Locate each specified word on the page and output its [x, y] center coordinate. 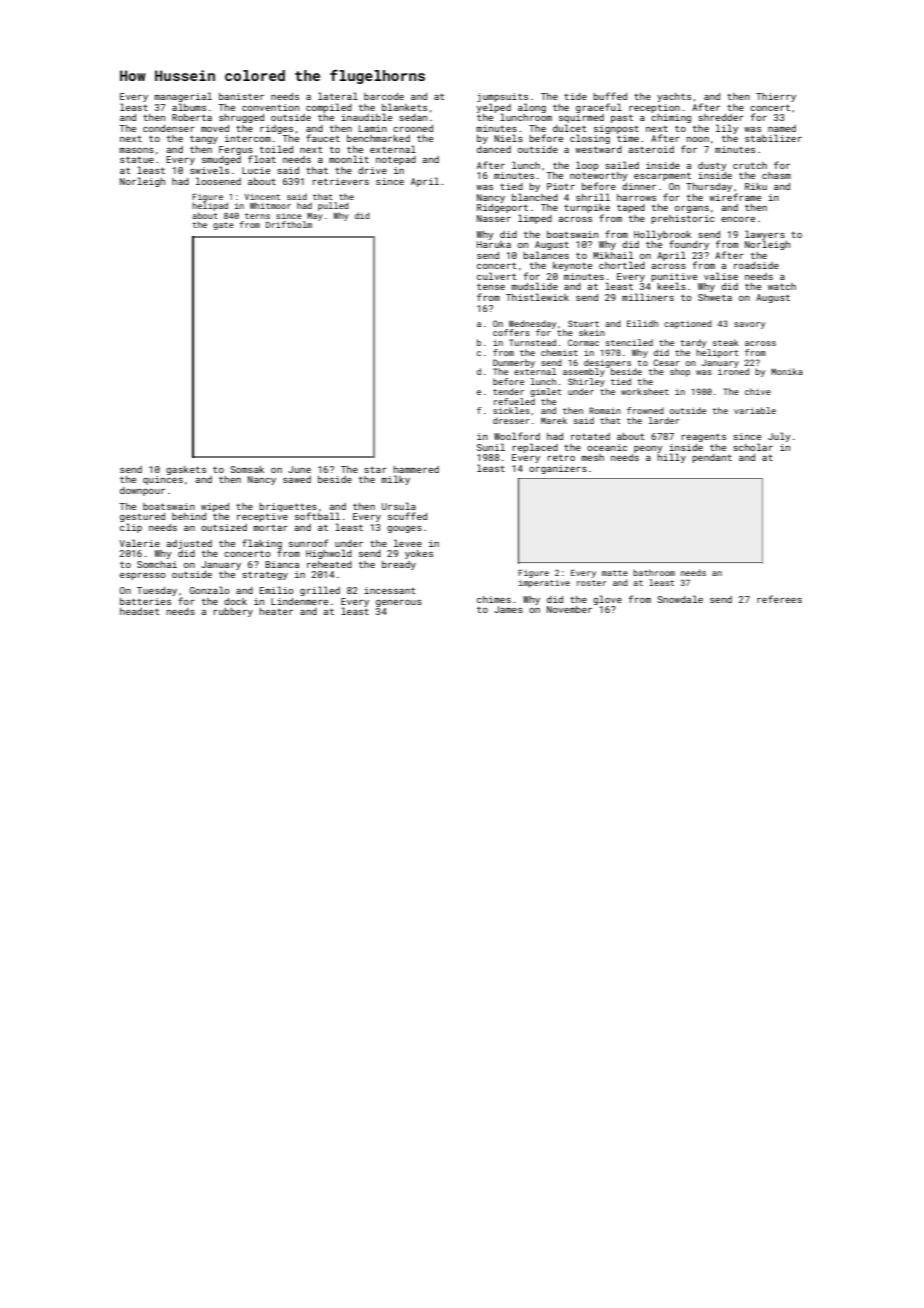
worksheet [645, 391]
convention [270, 107]
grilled [320, 591]
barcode [384, 96]
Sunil [491, 447]
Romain [605, 410]
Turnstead [532, 342]
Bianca [282, 564]
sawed [297, 479]
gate [223, 226]
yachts [674, 97]
